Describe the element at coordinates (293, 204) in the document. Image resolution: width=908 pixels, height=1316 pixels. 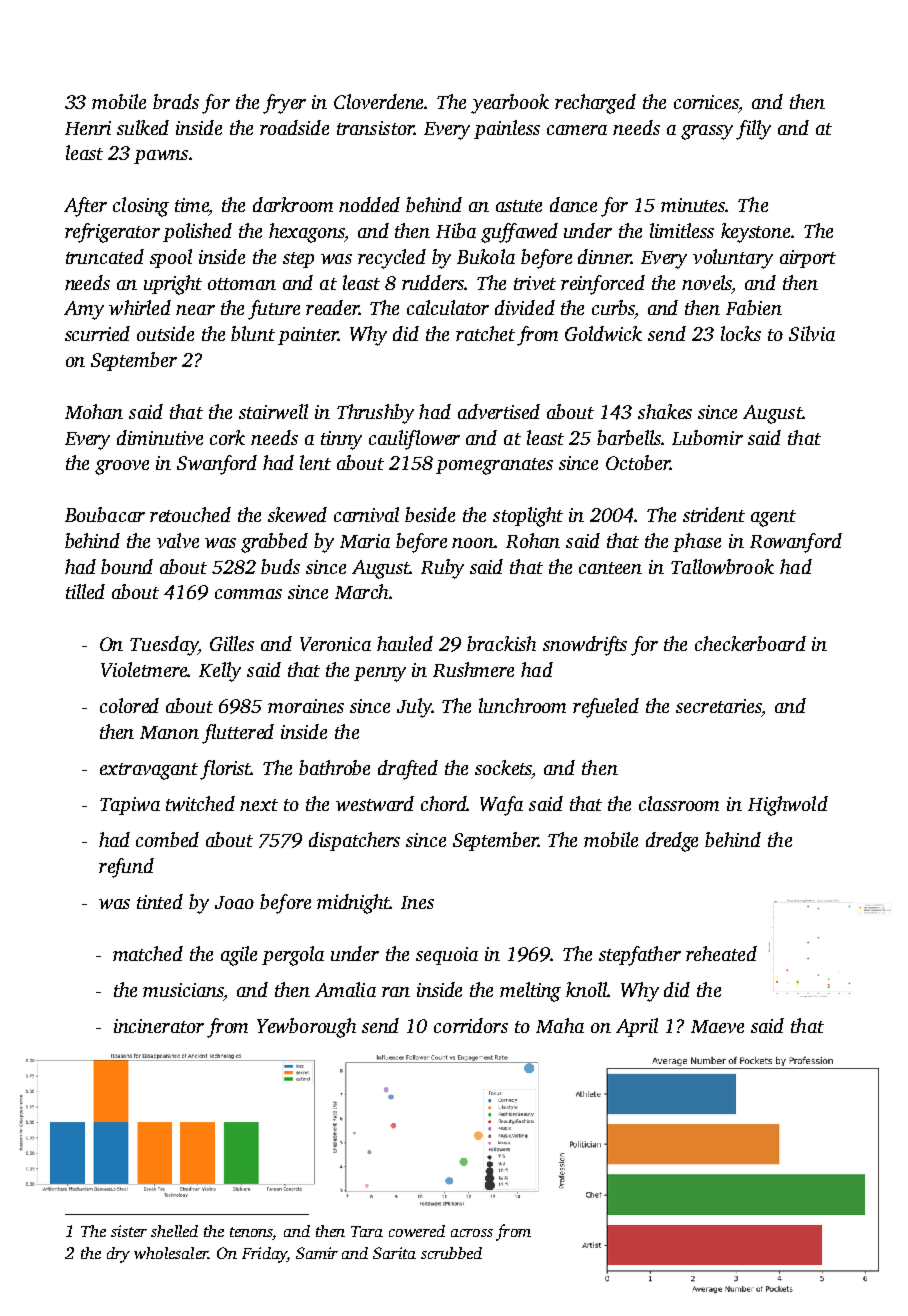
I see `darkroom` at that location.
